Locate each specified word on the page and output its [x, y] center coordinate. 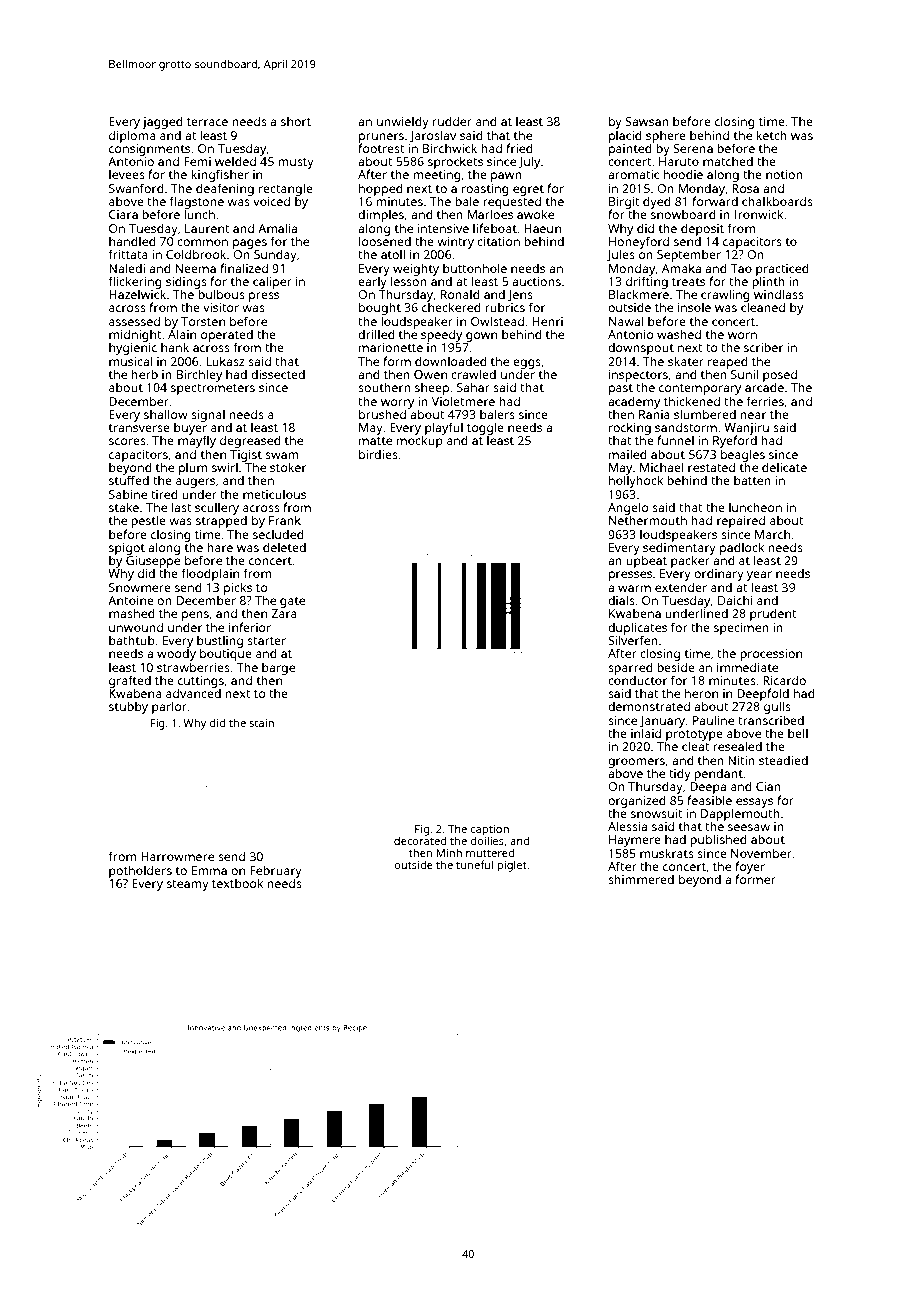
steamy [188, 885]
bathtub [132, 640]
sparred [630, 669]
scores [127, 441]
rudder [452, 121]
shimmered [641, 879]
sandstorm [686, 427]
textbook [238, 883]
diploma [132, 136]
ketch [771, 135]
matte [375, 441]
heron [701, 693]
